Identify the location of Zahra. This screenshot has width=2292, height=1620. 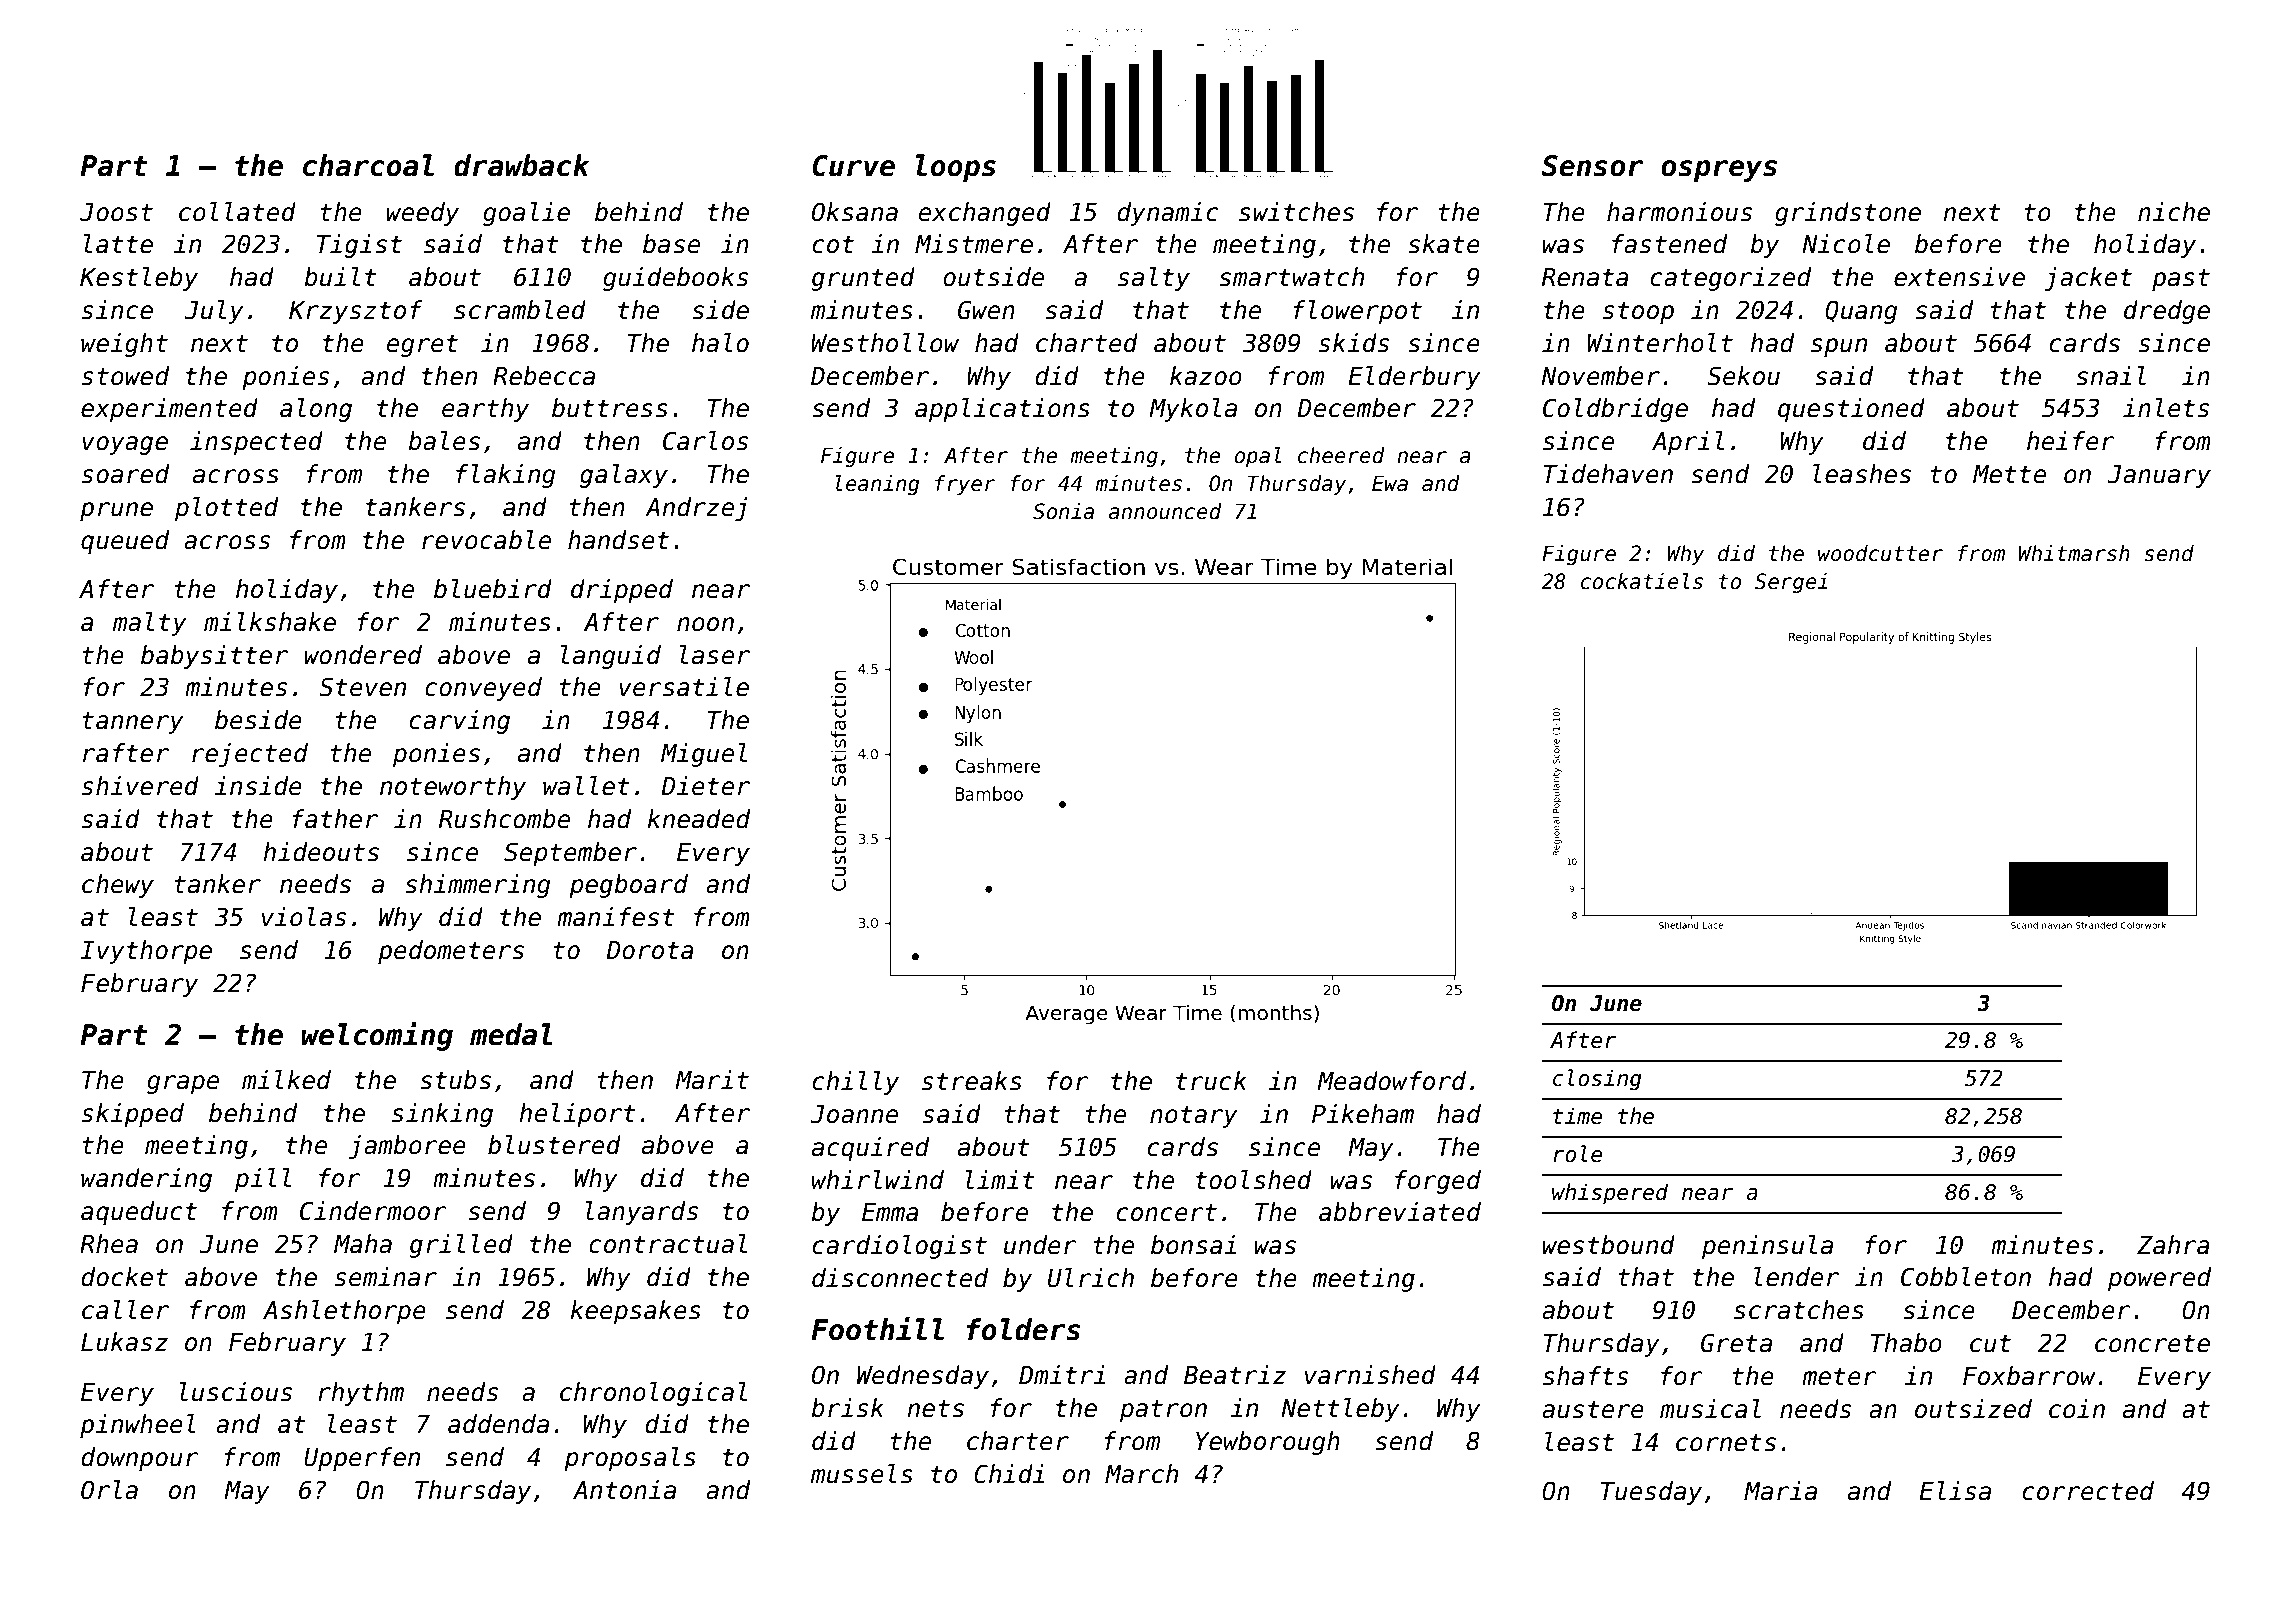
(2173, 1245).
